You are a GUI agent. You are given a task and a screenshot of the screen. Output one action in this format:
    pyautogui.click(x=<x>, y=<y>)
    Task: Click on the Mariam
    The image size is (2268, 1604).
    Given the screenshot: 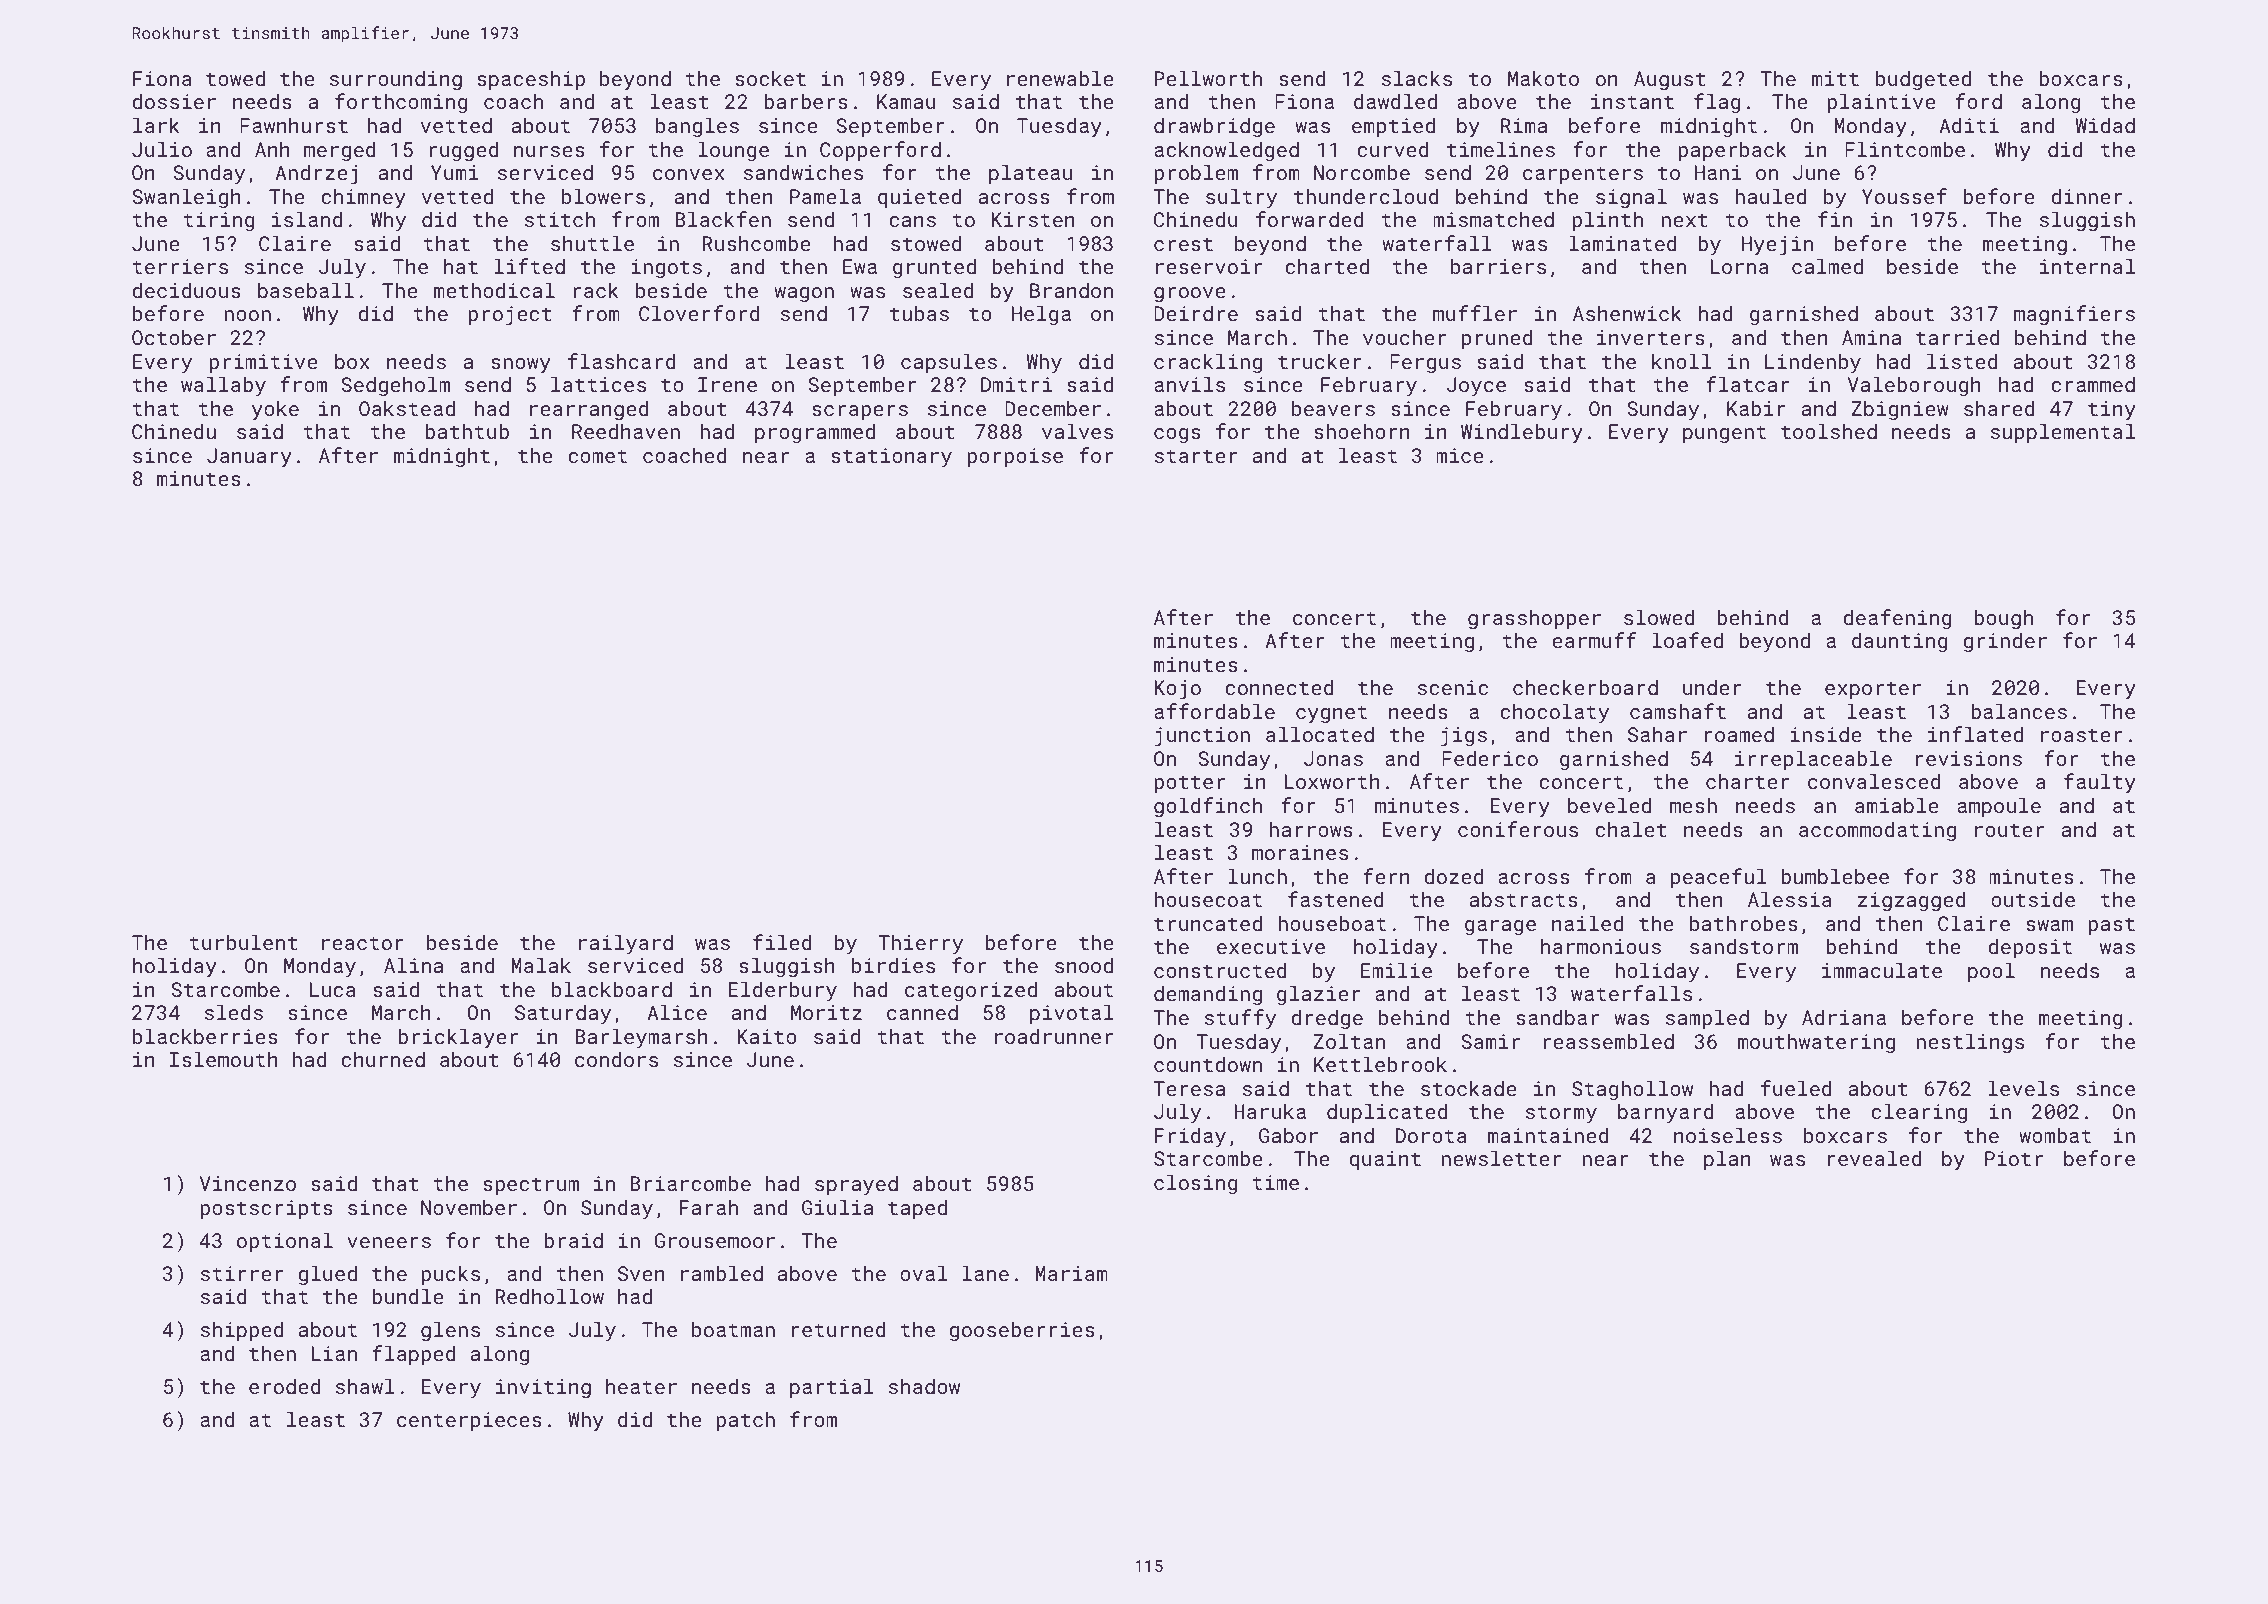 What is the action you would take?
    pyautogui.click(x=1071, y=1273)
